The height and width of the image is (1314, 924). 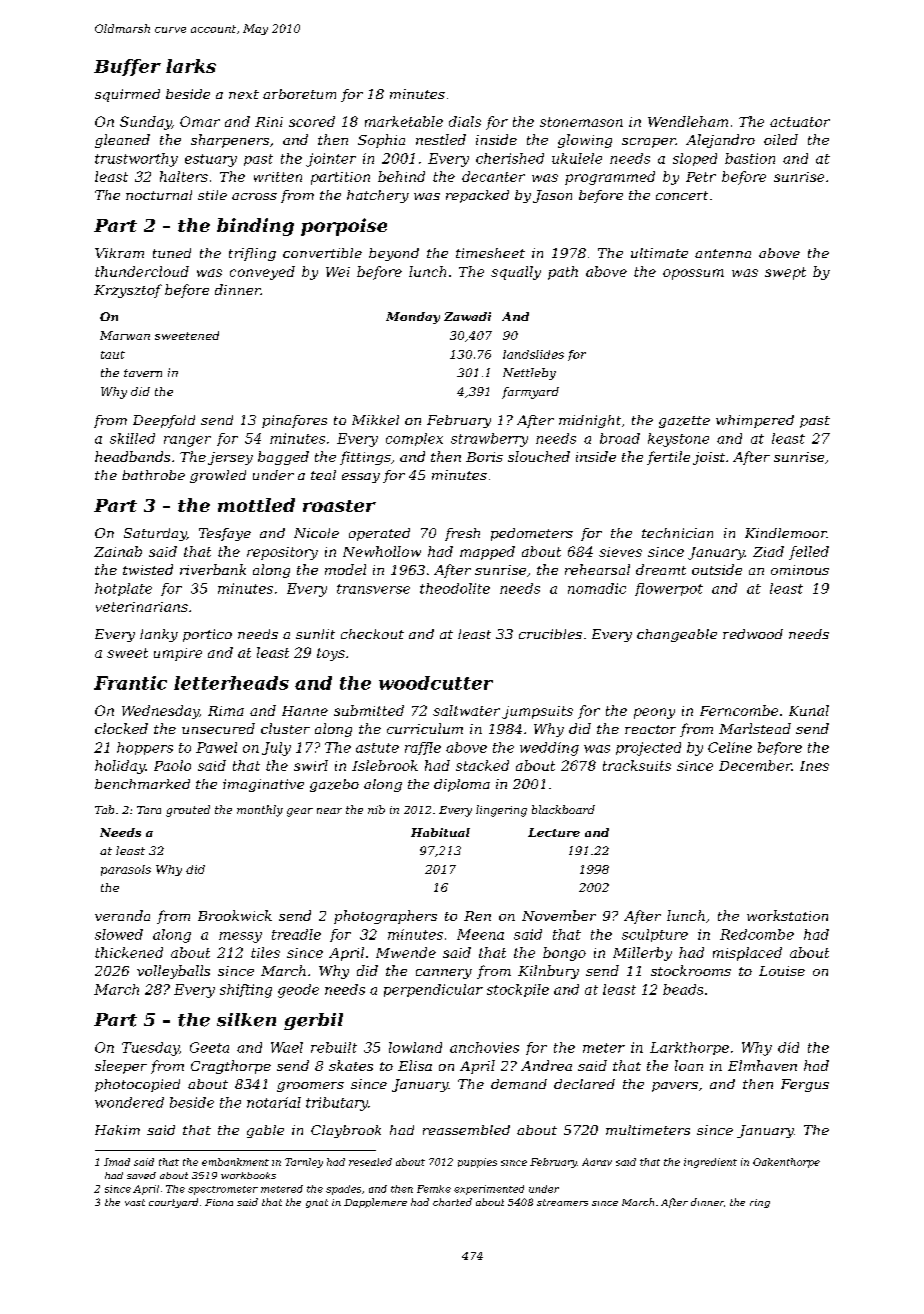 I want to click on stacked, so click(x=482, y=765).
